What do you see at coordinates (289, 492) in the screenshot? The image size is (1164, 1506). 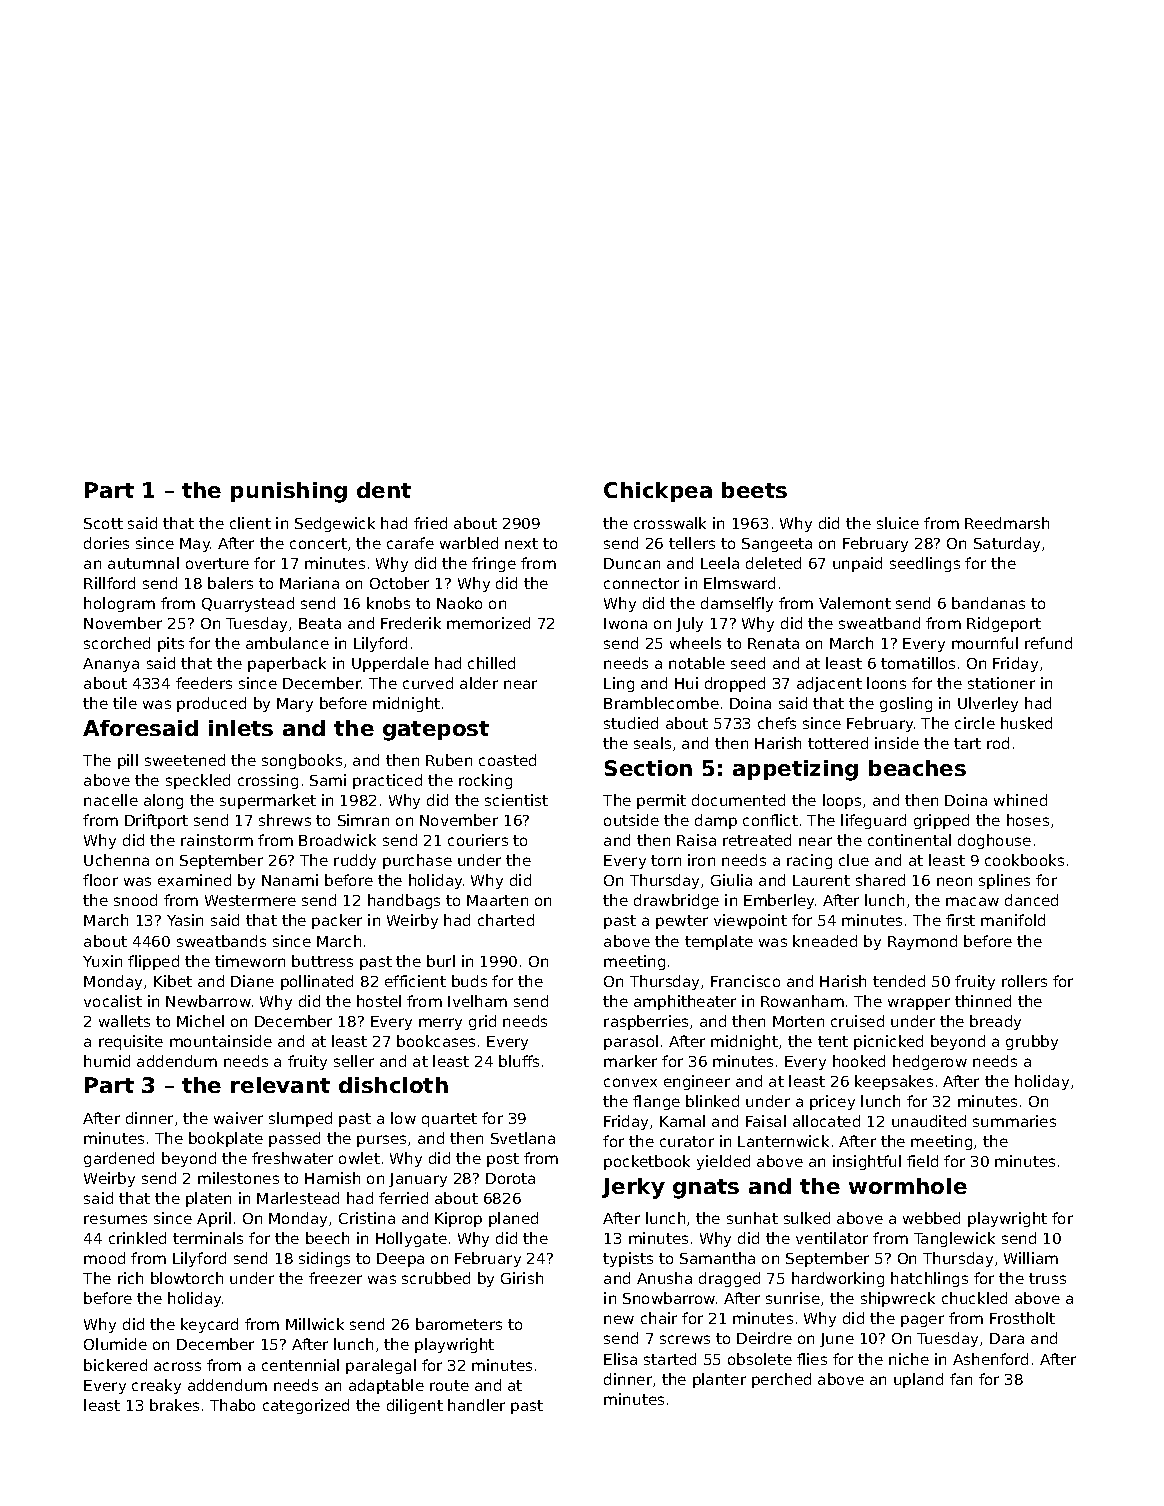 I see `punishing` at bounding box center [289, 492].
